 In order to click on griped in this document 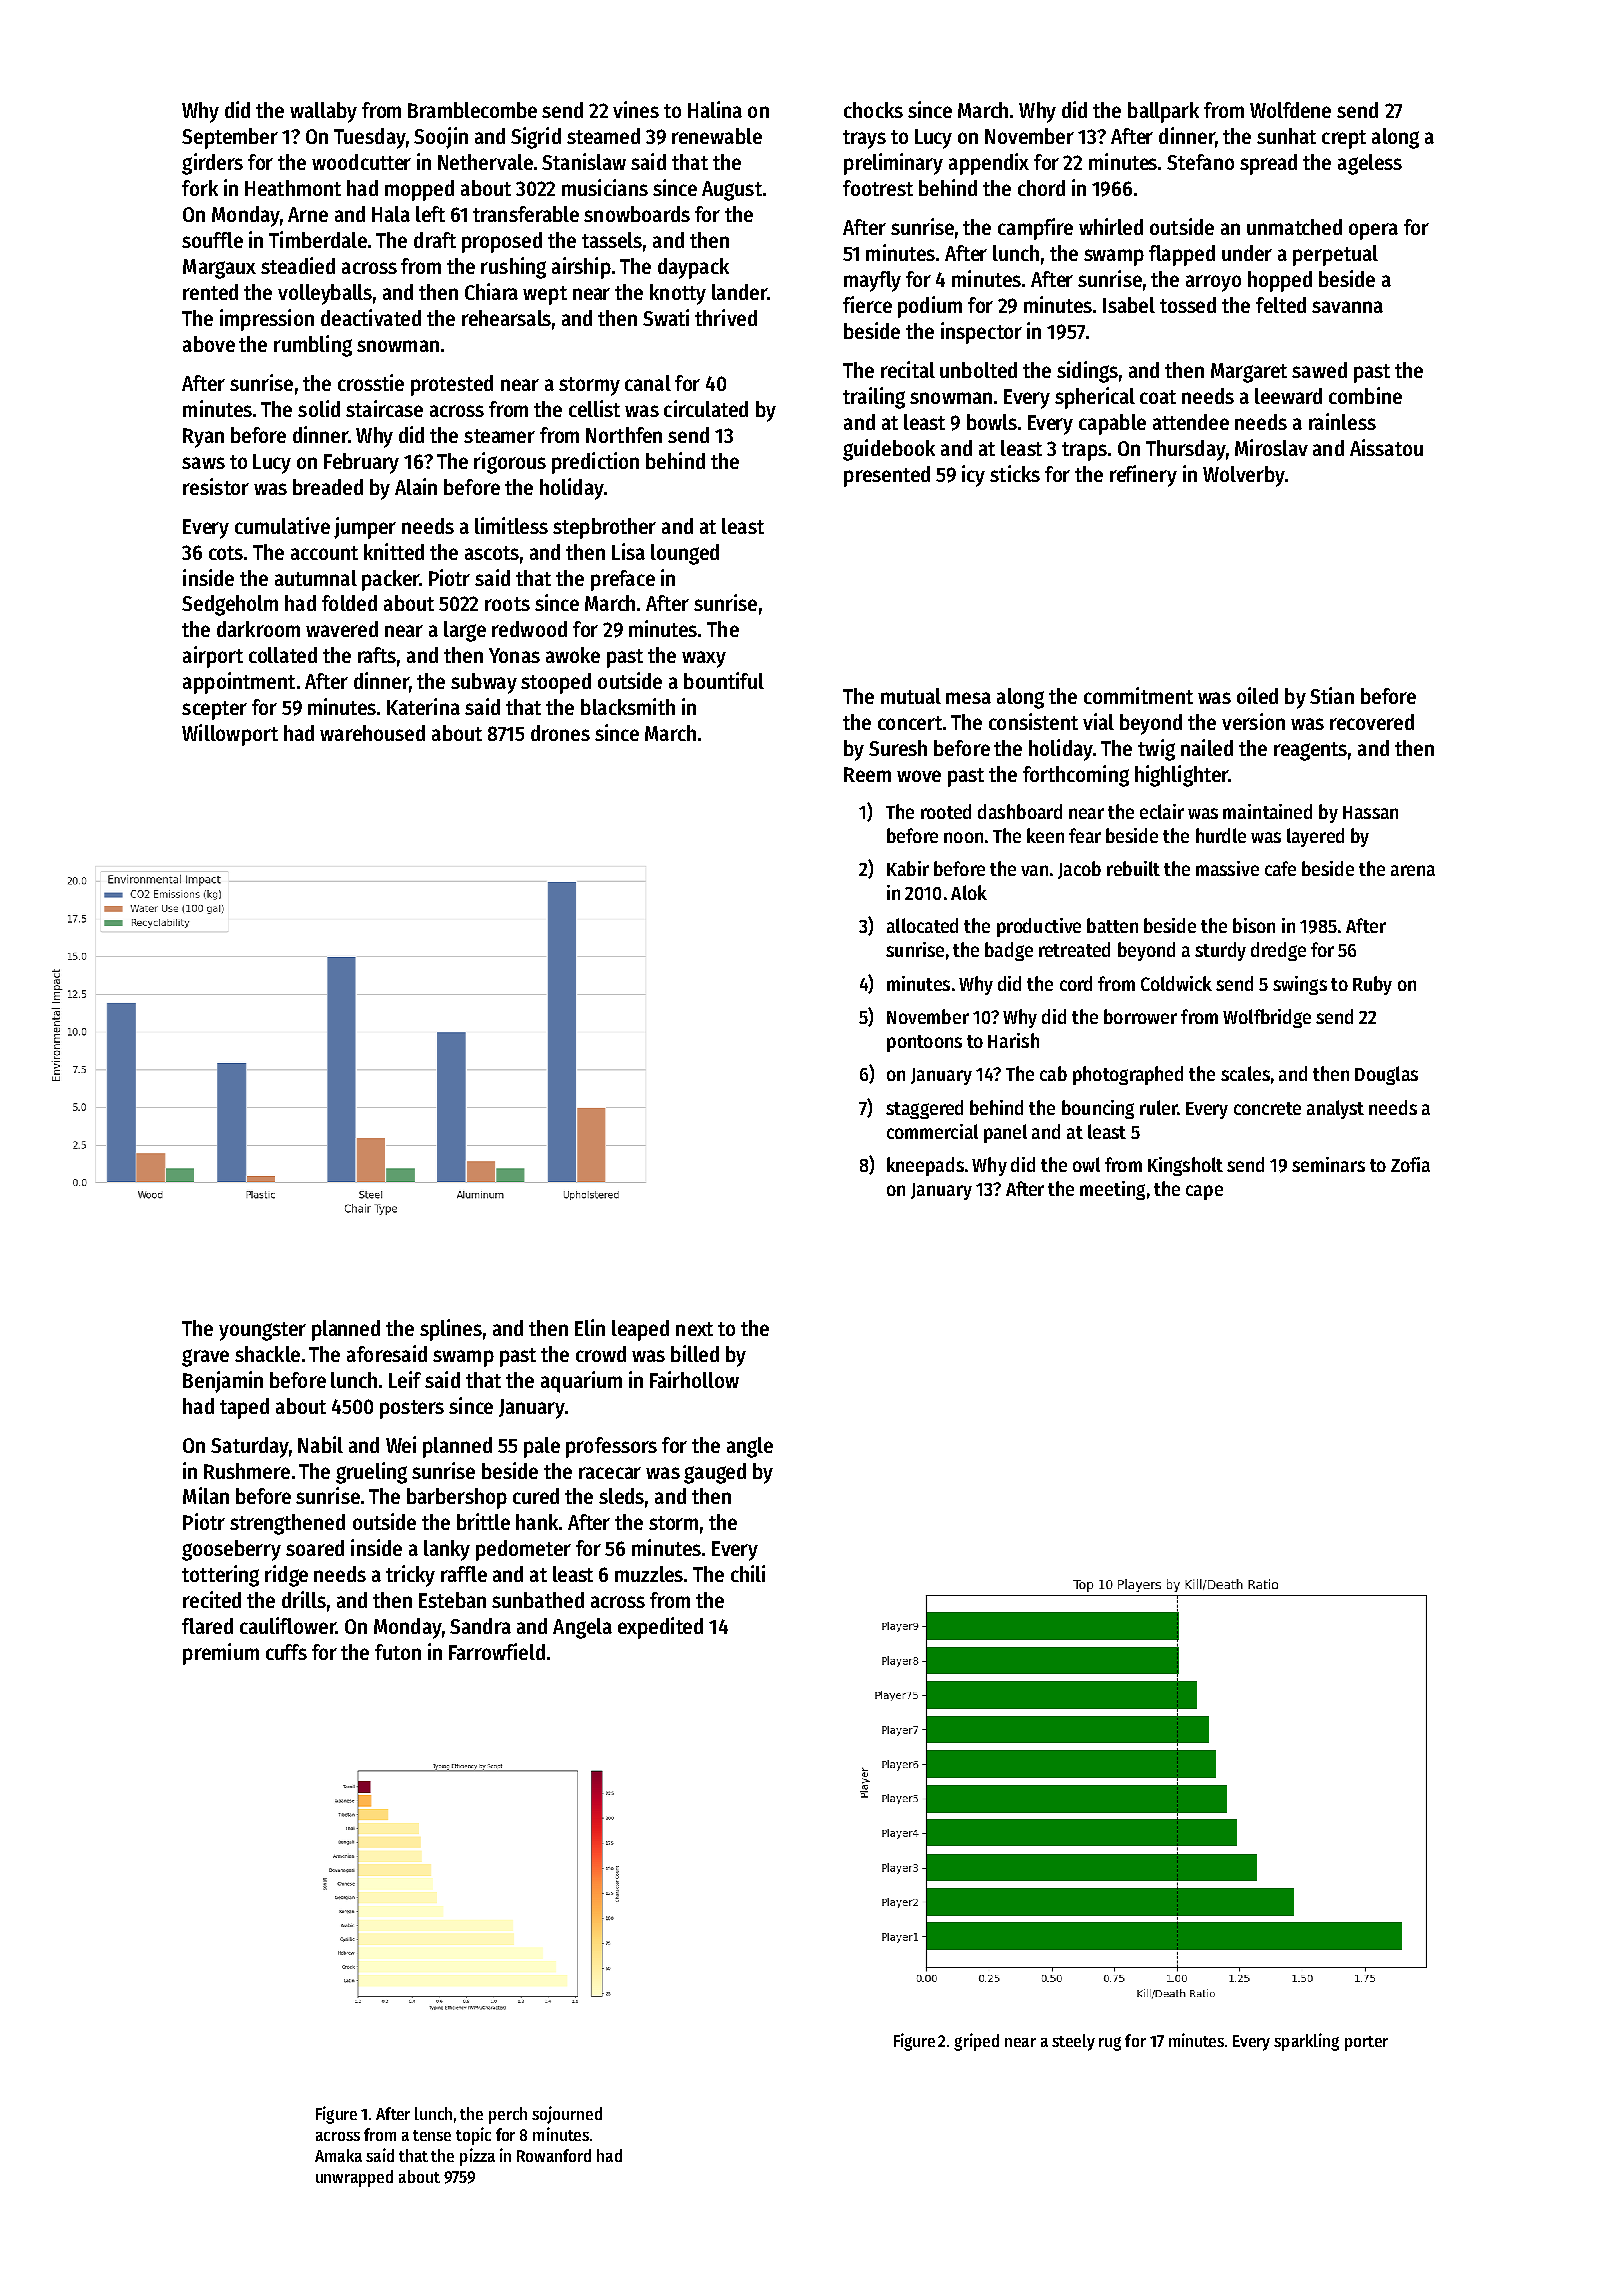, I will do `click(976, 2042)`.
